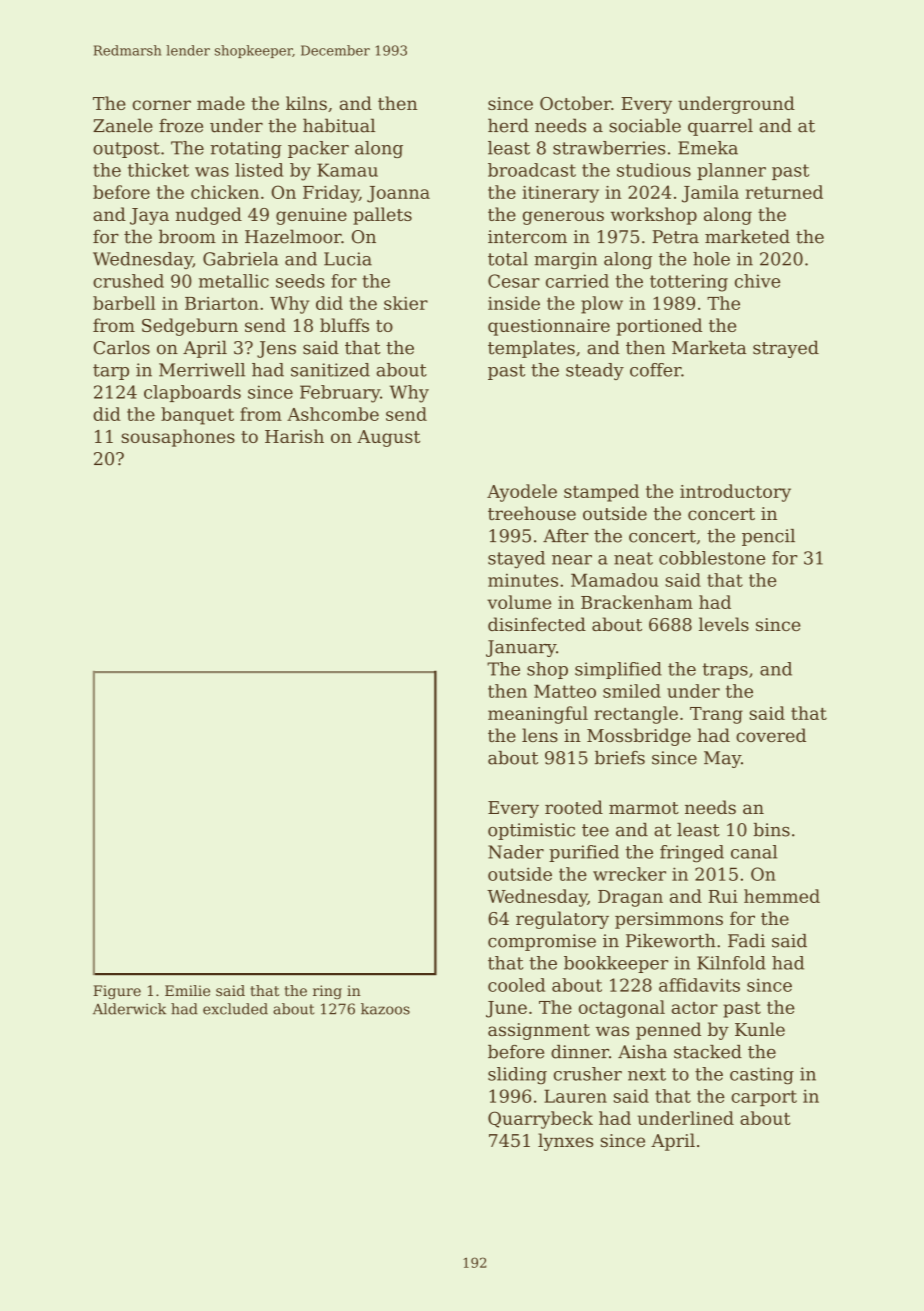 This screenshot has width=924, height=1311. I want to click on excluded, so click(235, 1009).
